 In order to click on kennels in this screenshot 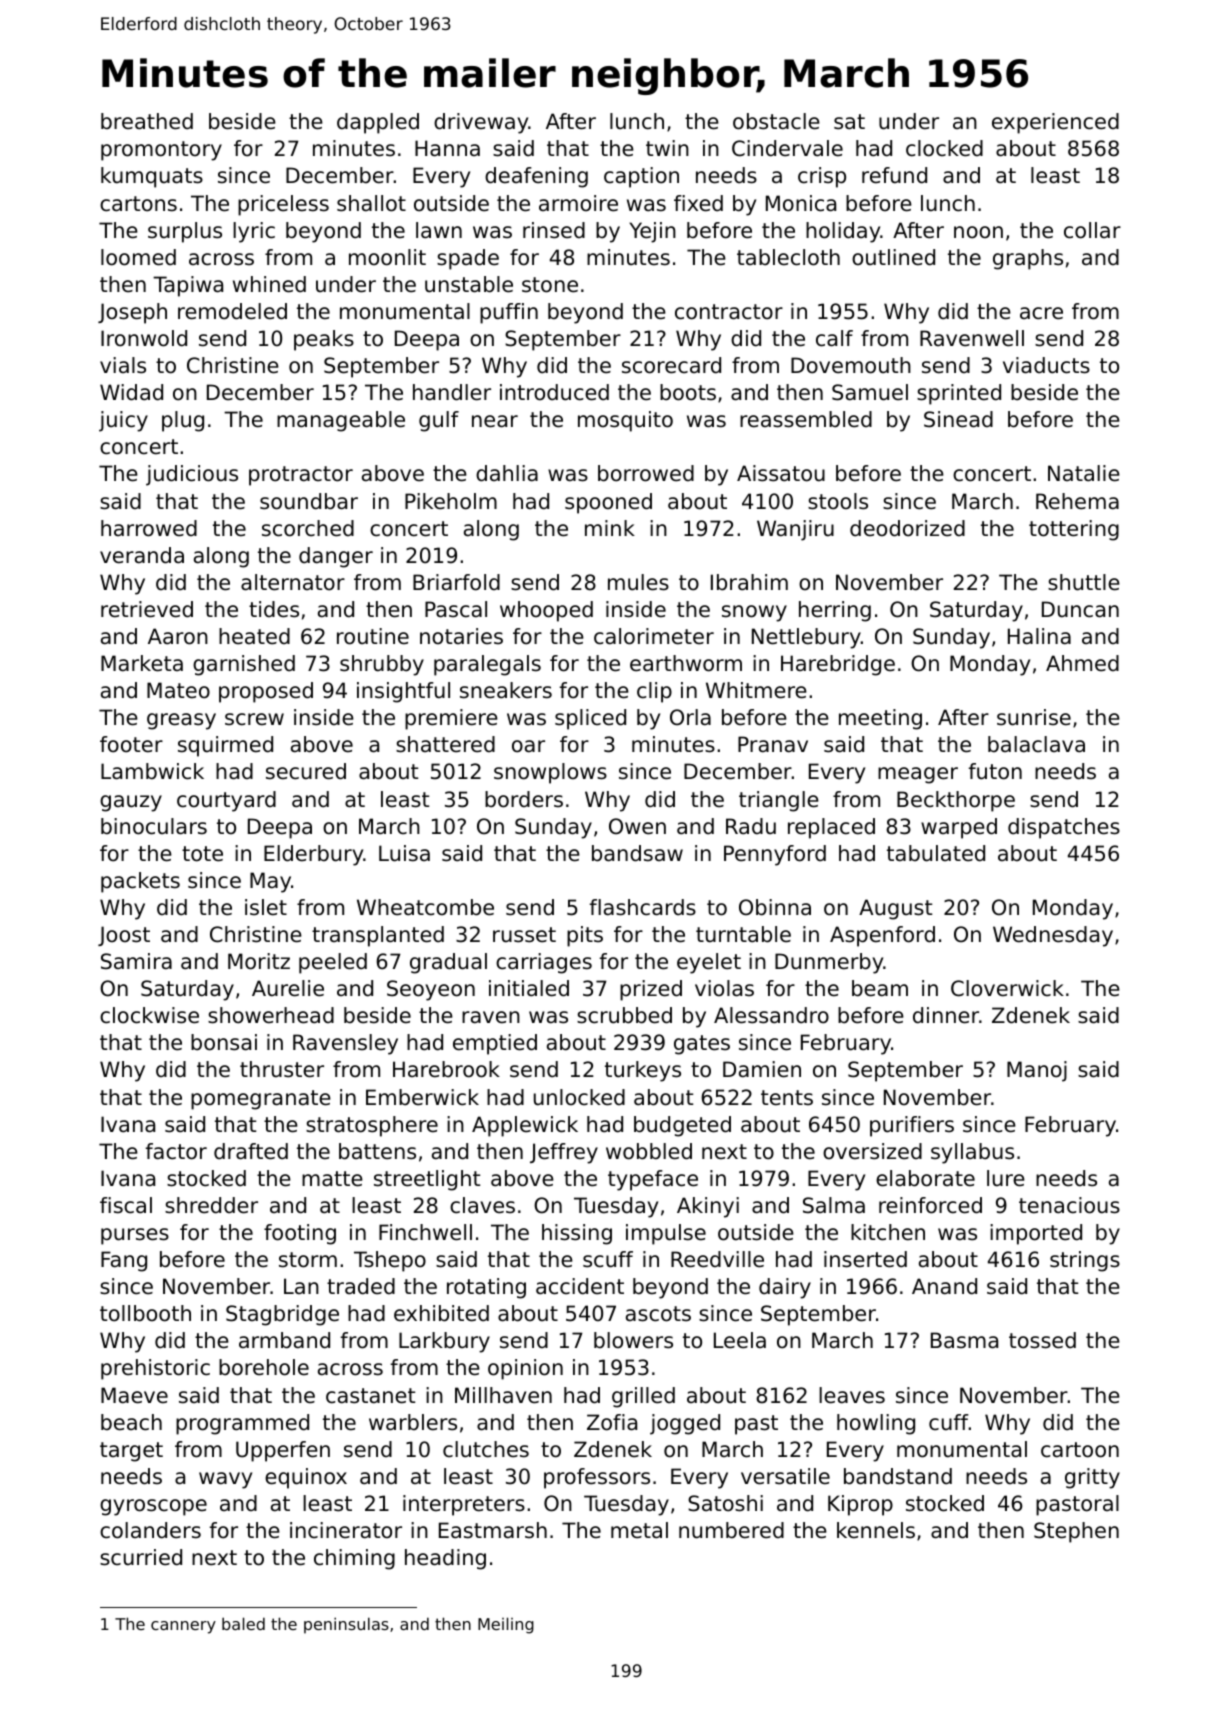, I will do `click(876, 1530)`.
